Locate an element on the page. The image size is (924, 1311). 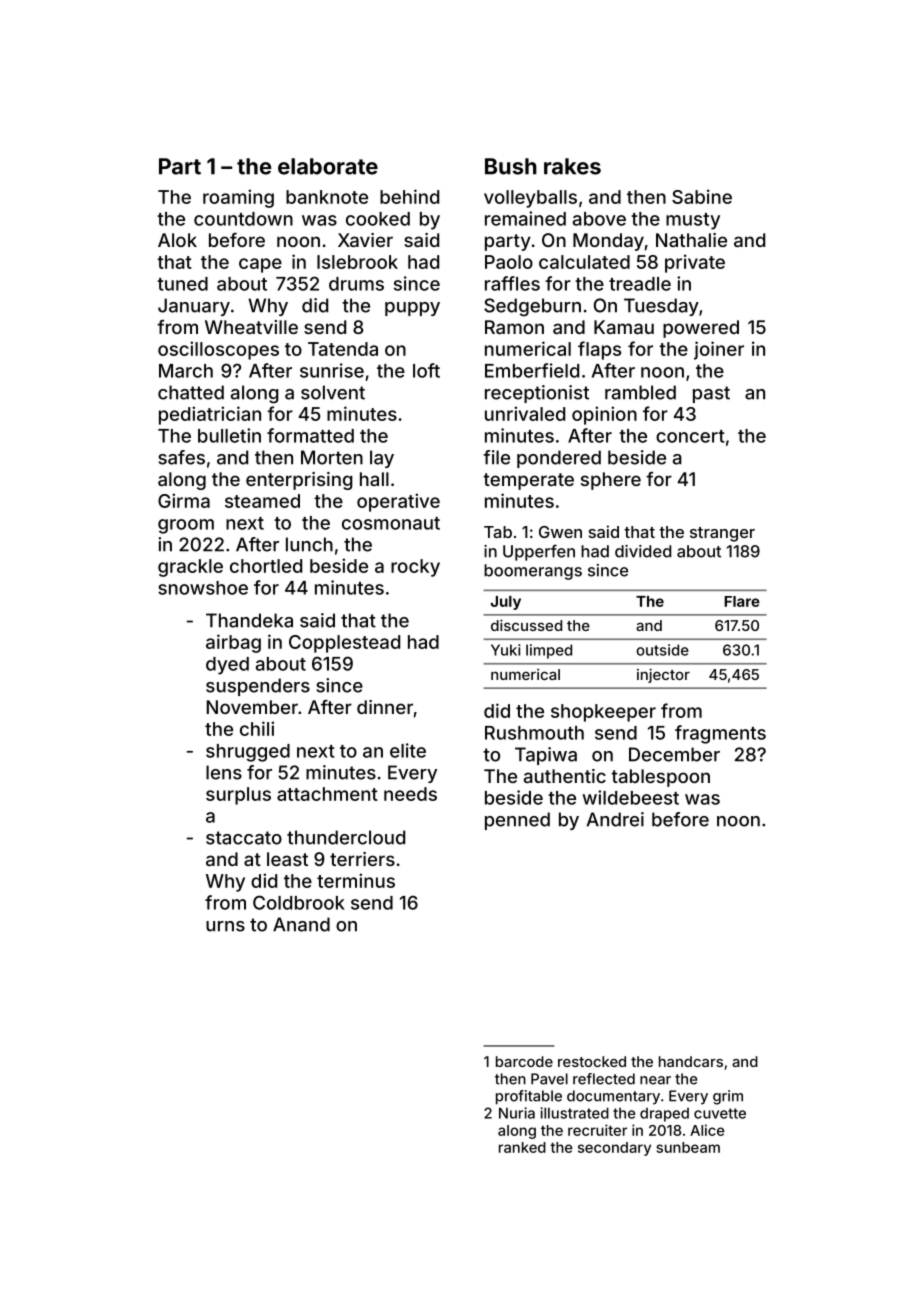
ranked is located at coordinates (522, 1147).
